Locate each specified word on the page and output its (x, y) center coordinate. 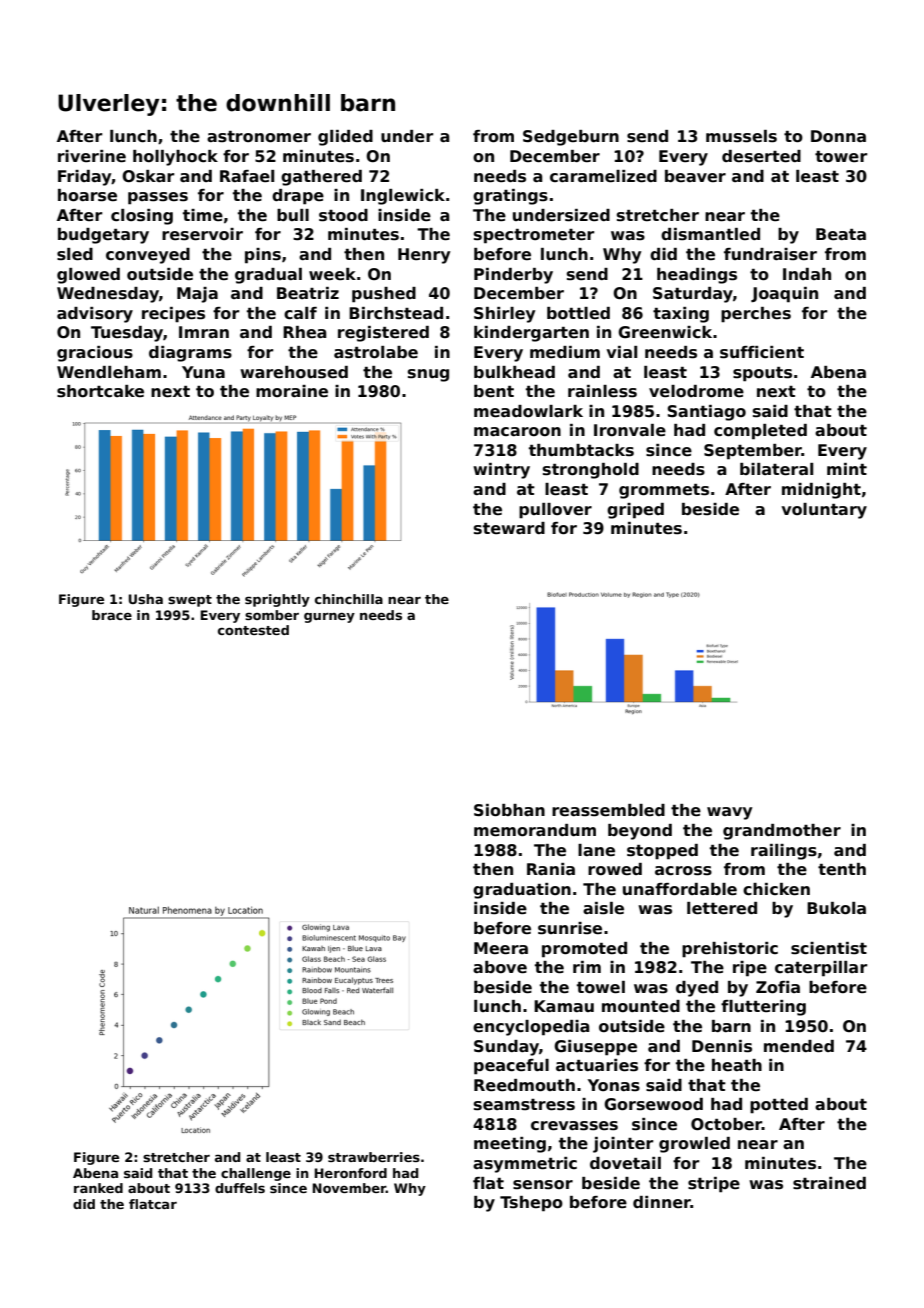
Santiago (706, 413)
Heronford (351, 1173)
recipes (173, 315)
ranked (98, 1188)
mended (799, 1046)
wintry (501, 471)
